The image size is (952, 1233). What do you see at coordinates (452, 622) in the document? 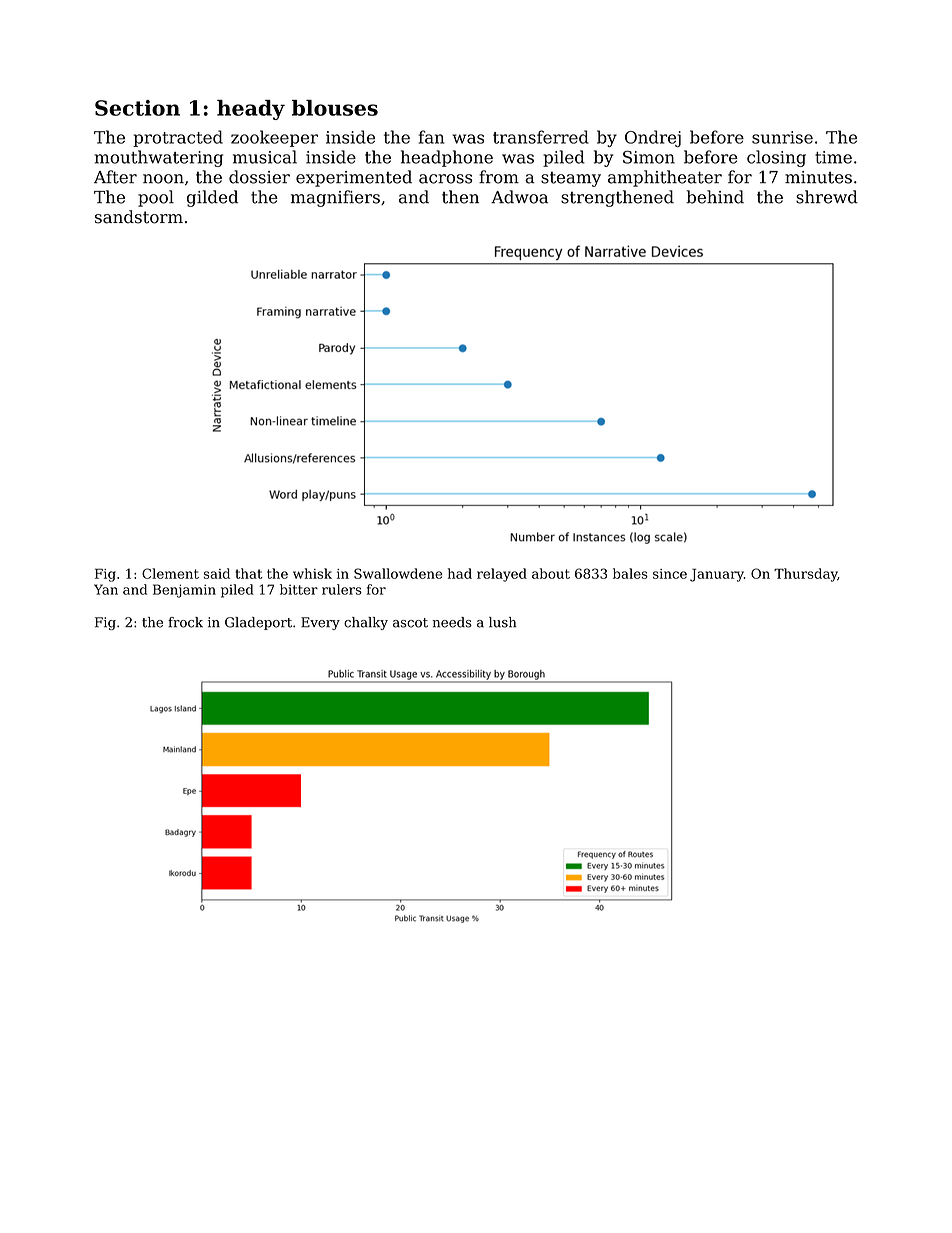
I see `needs` at bounding box center [452, 622].
